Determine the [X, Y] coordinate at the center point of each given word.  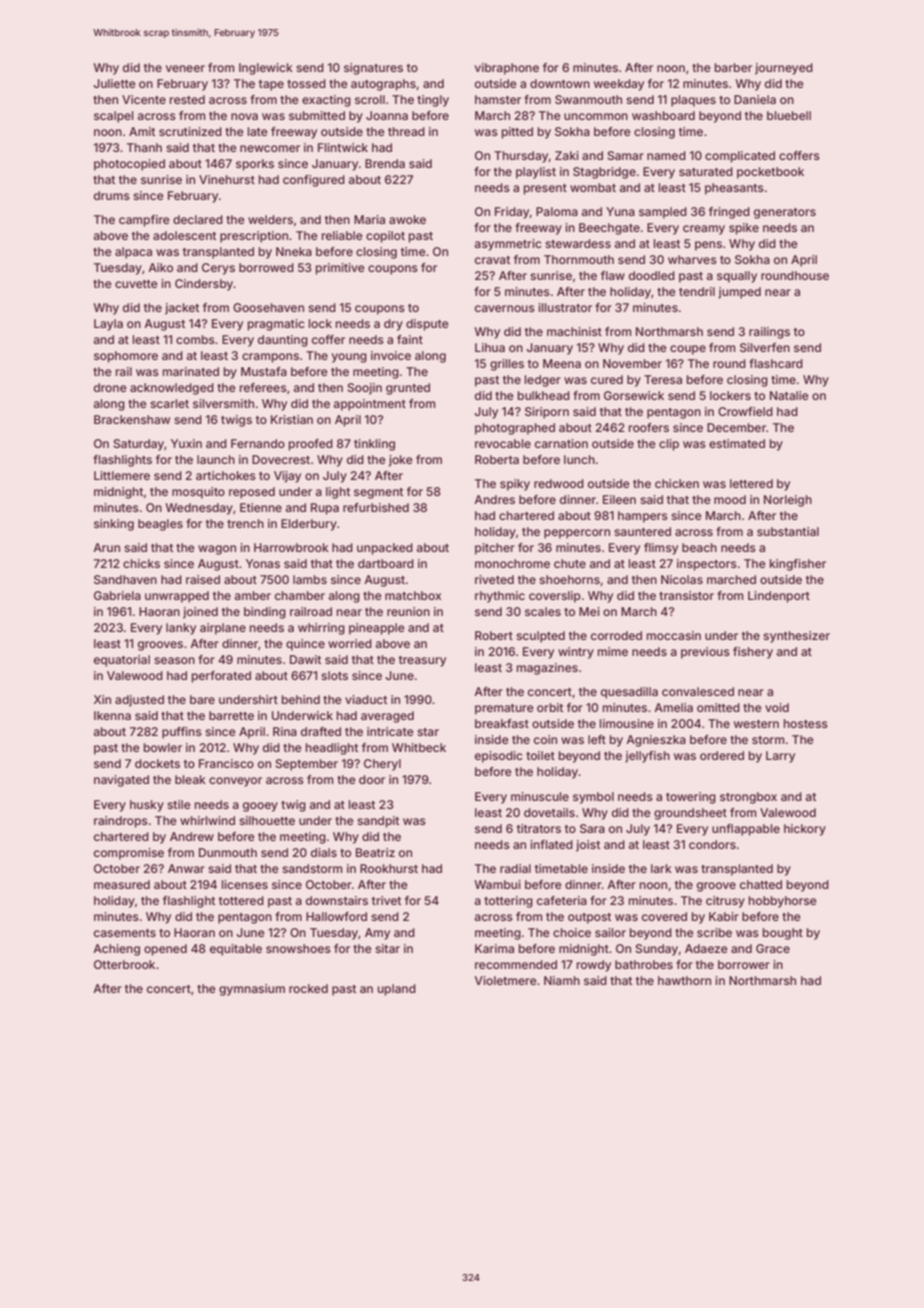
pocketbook [770, 173]
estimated [737, 443]
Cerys [218, 269]
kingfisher [798, 565]
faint [410, 339]
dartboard [386, 563]
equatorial [122, 661]
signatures [373, 69]
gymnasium [252, 990]
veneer [185, 68]
